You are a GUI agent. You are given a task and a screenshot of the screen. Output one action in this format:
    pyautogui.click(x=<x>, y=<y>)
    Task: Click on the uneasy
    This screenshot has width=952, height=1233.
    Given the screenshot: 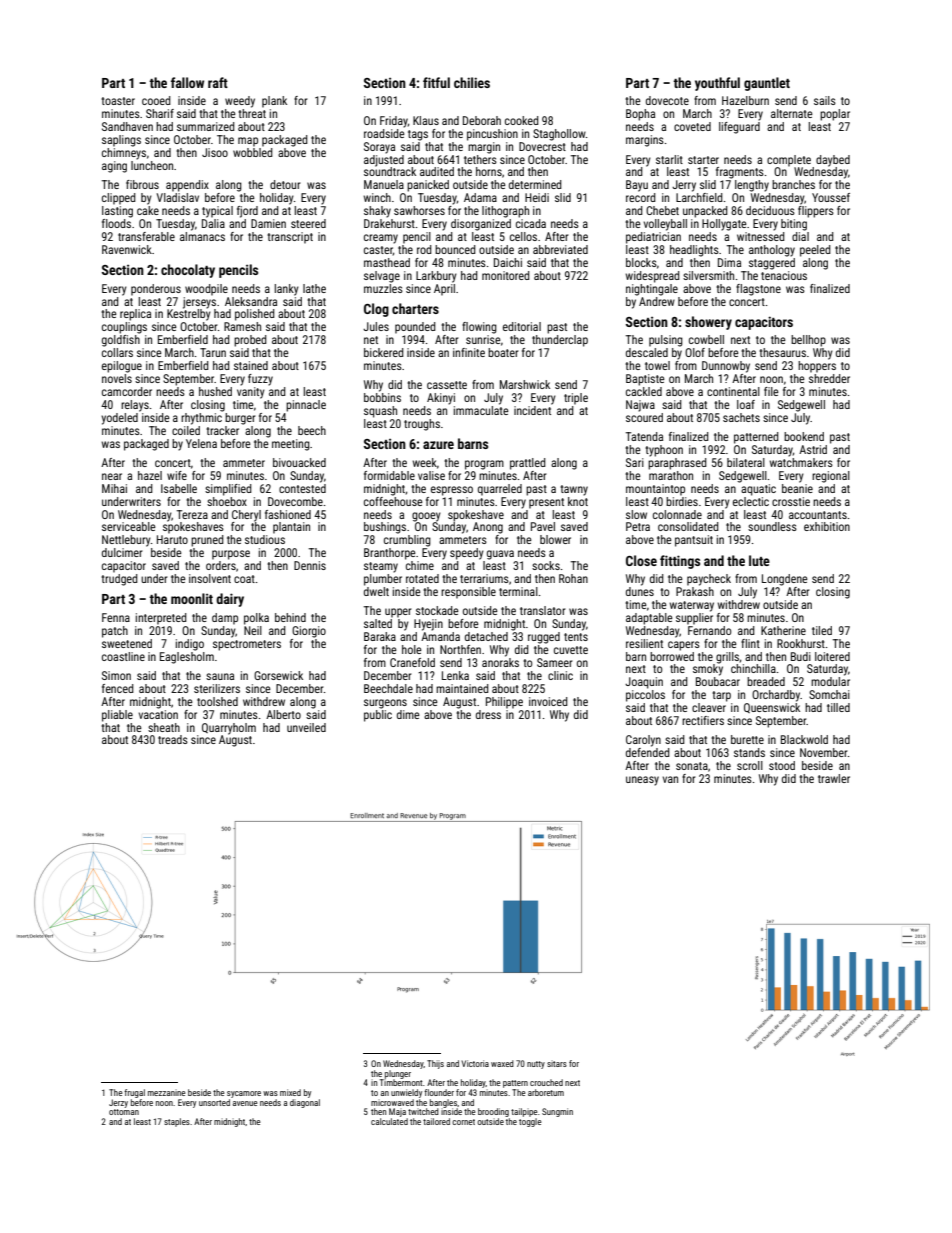 What is the action you would take?
    pyautogui.click(x=642, y=781)
